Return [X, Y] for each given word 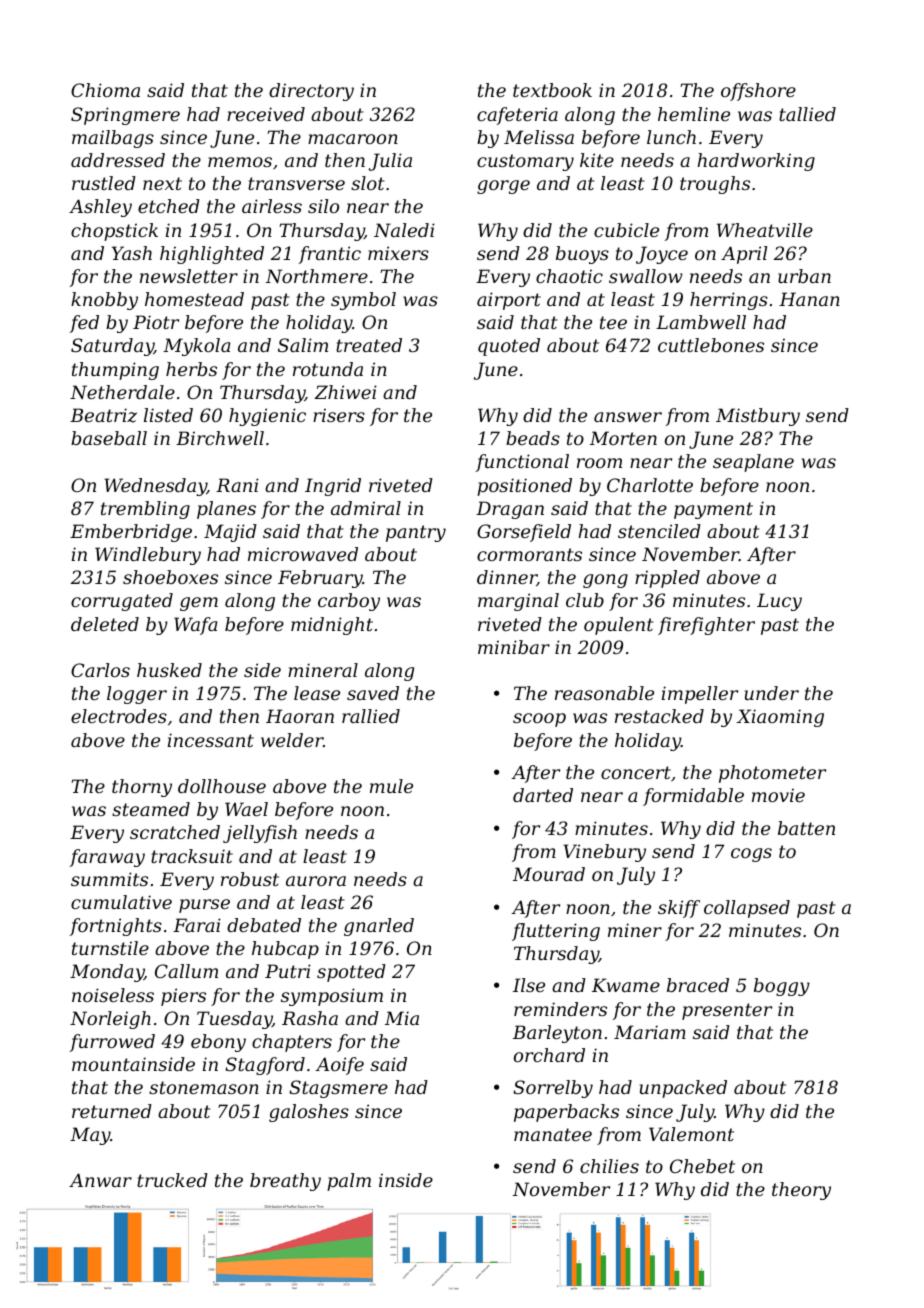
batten [806, 828]
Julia [390, 162]
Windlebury [148, 556]
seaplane [753, 463]
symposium [332, 997]
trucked [172, 1180]
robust [250, 879]
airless [272, 206]
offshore [758, 92]
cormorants [529, 554]
